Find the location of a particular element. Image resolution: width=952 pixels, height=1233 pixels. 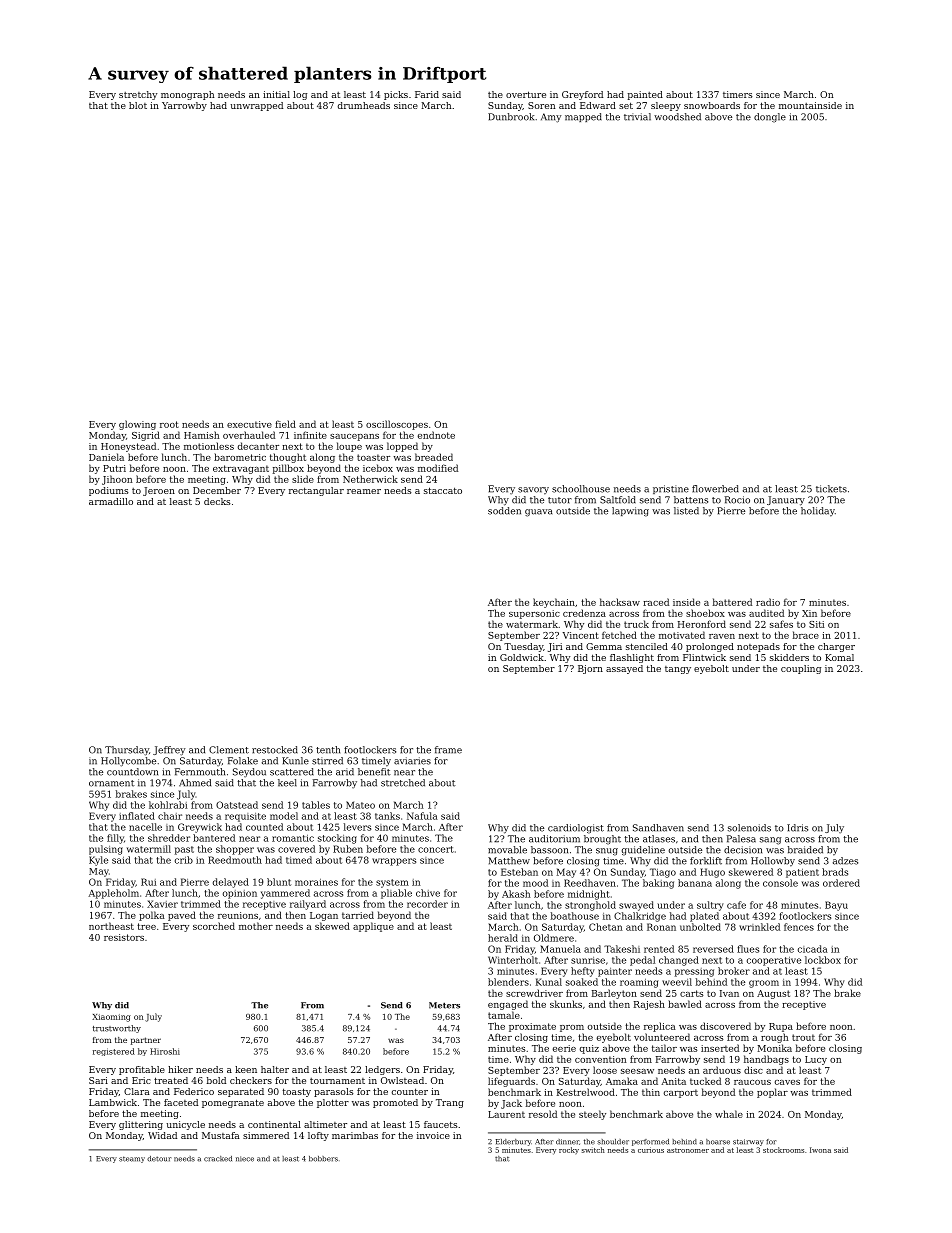

Jeroen is located at coordinates (159, 491).
